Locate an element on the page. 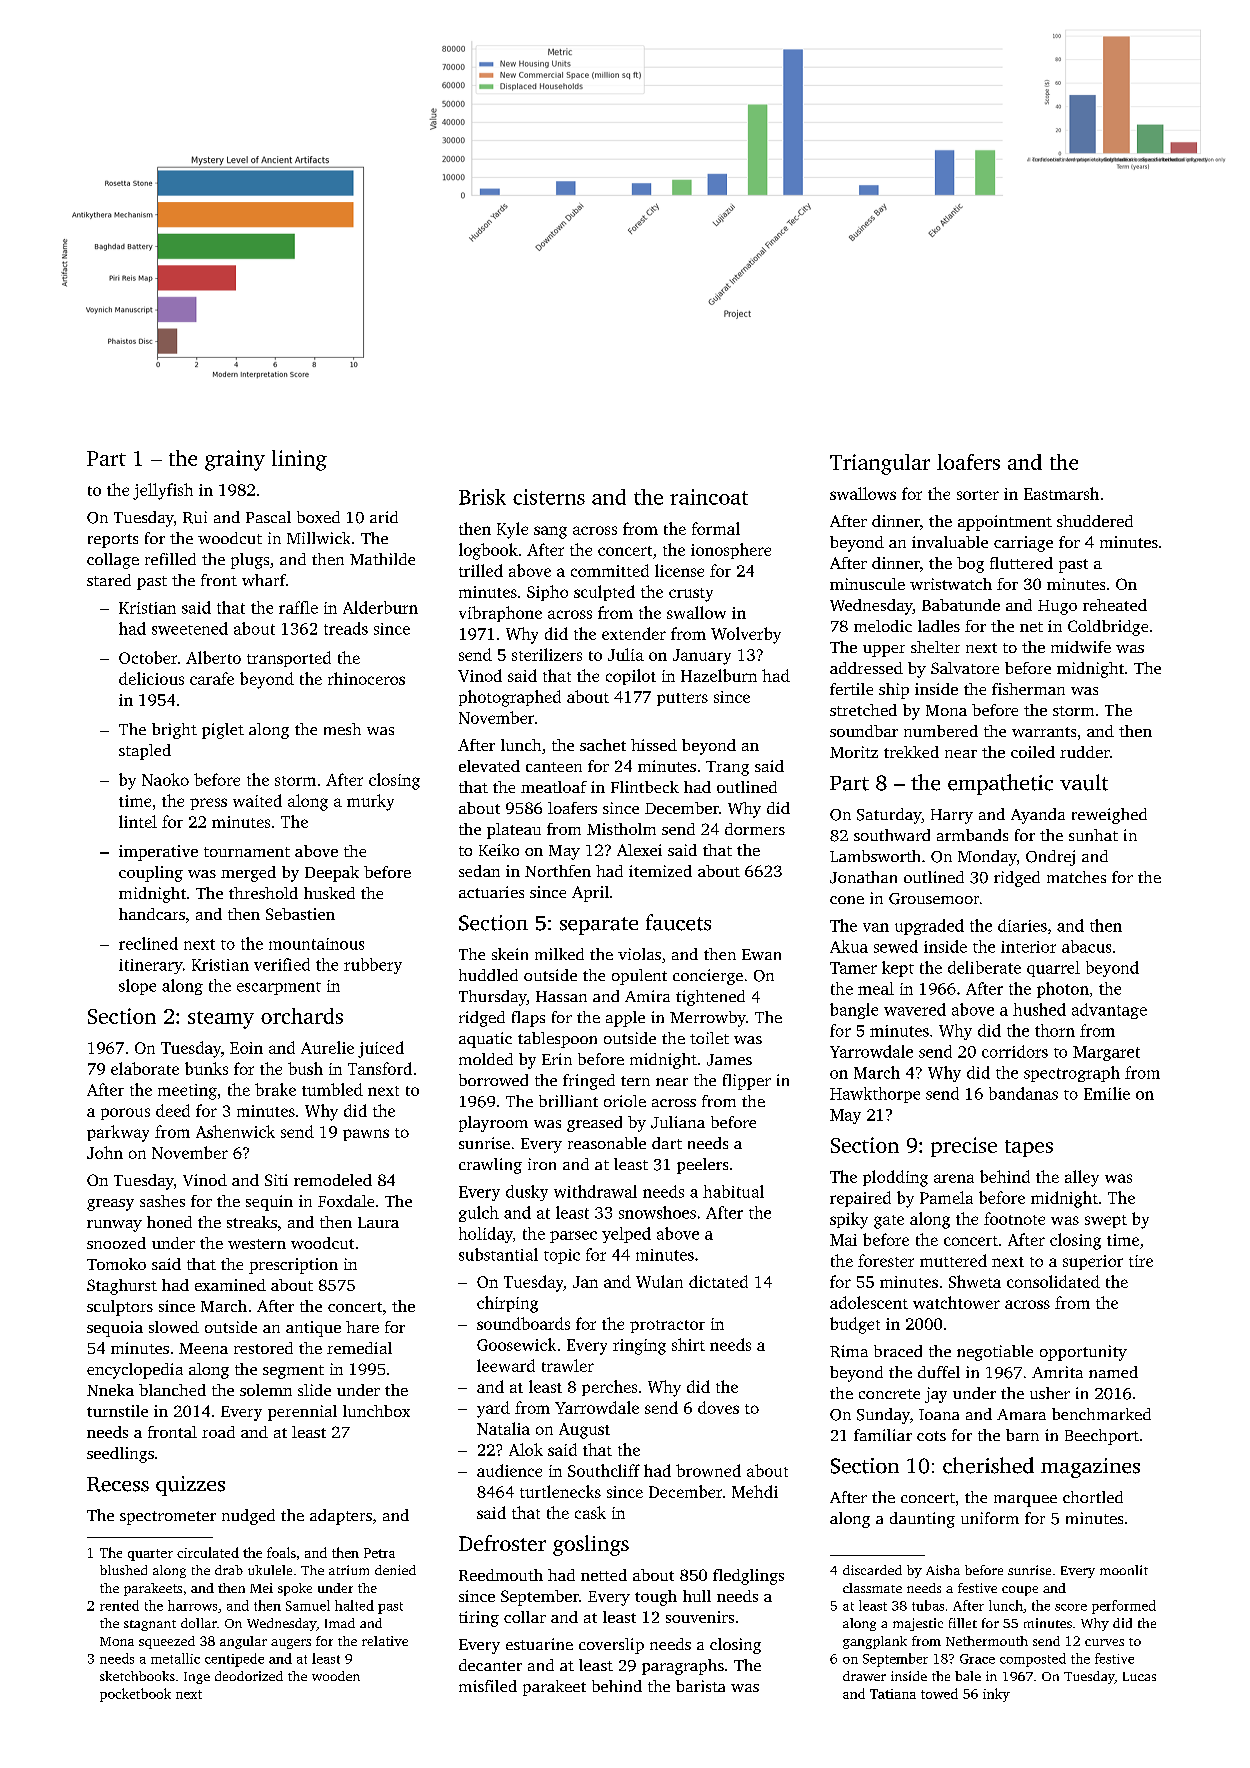 The image size is (1250, 1768). grainy is located at coordinates (235, 460).
